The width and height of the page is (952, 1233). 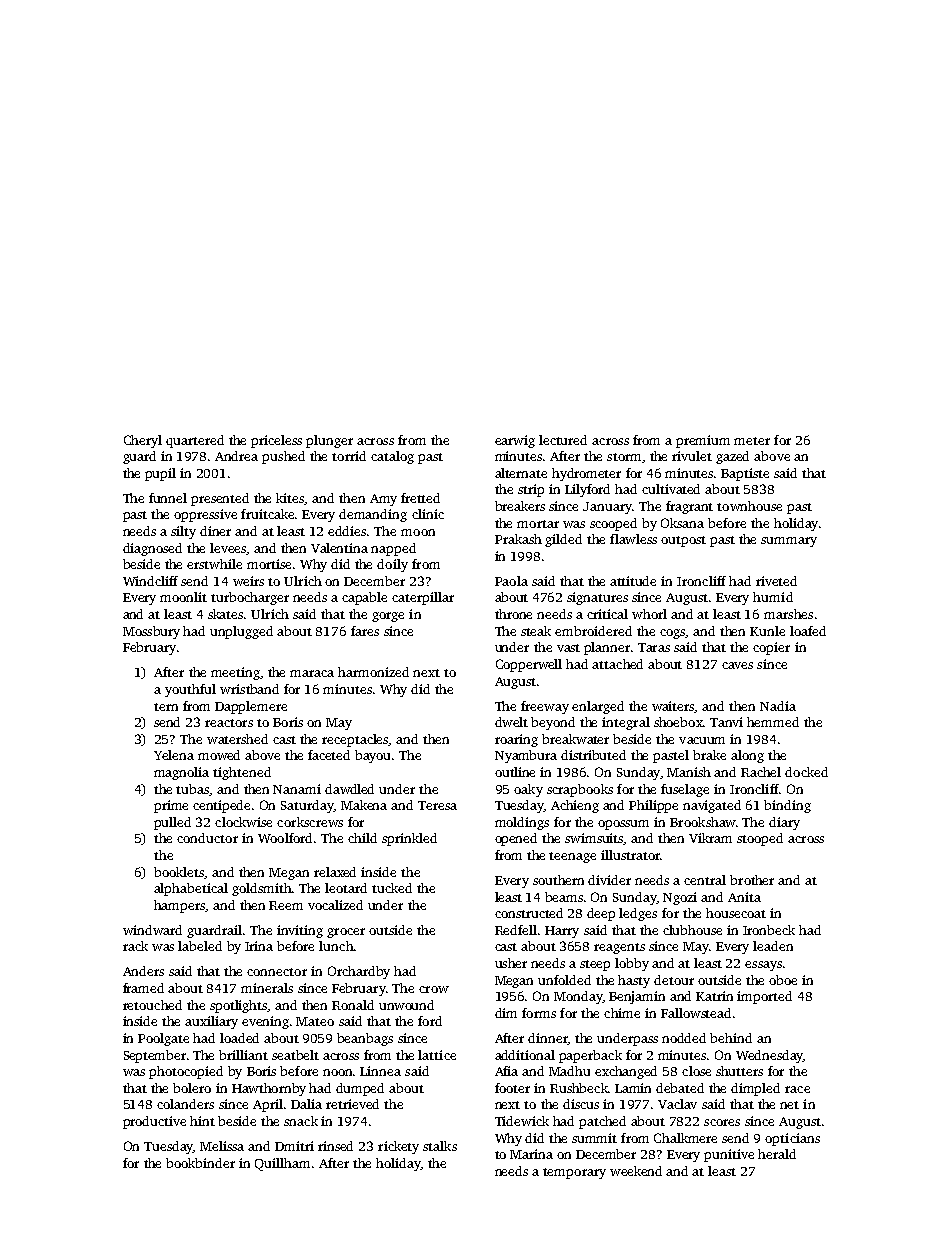 I want to click on Dapplemere, so click(x=251, y=707).
